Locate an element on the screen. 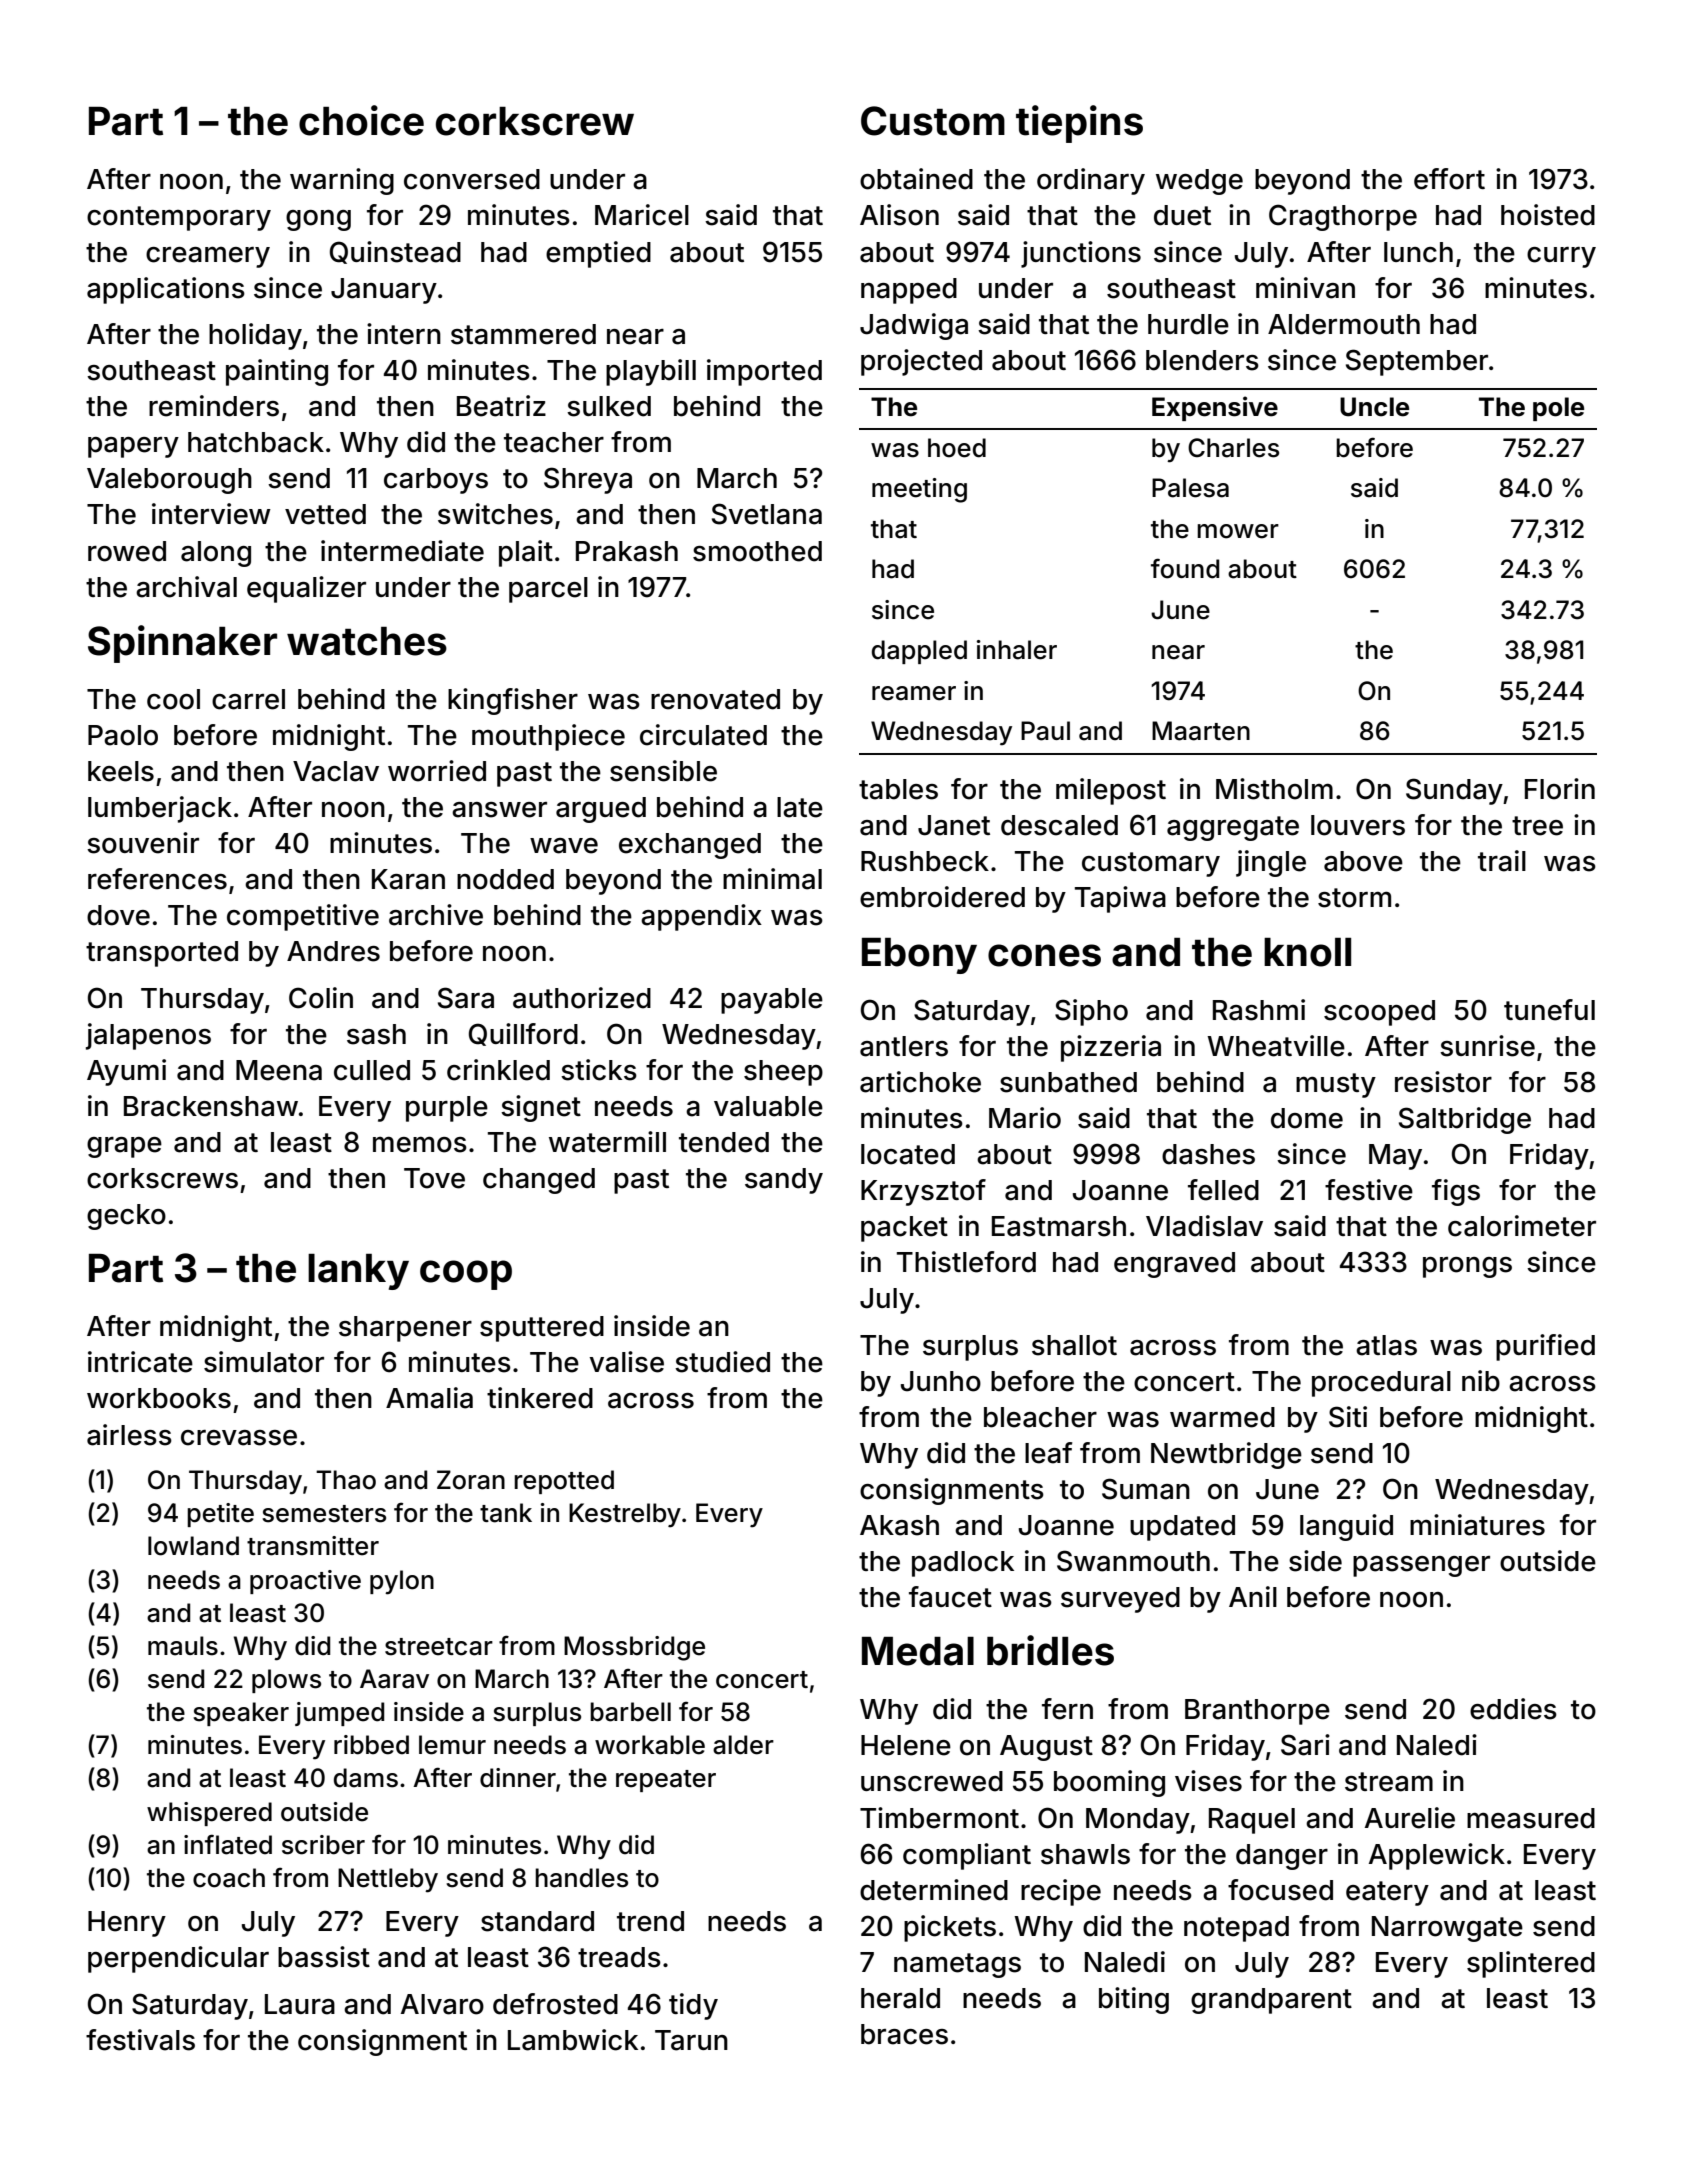 This screenshot has height=2178, width=1683. watches is located at coordinates (367, 641).
